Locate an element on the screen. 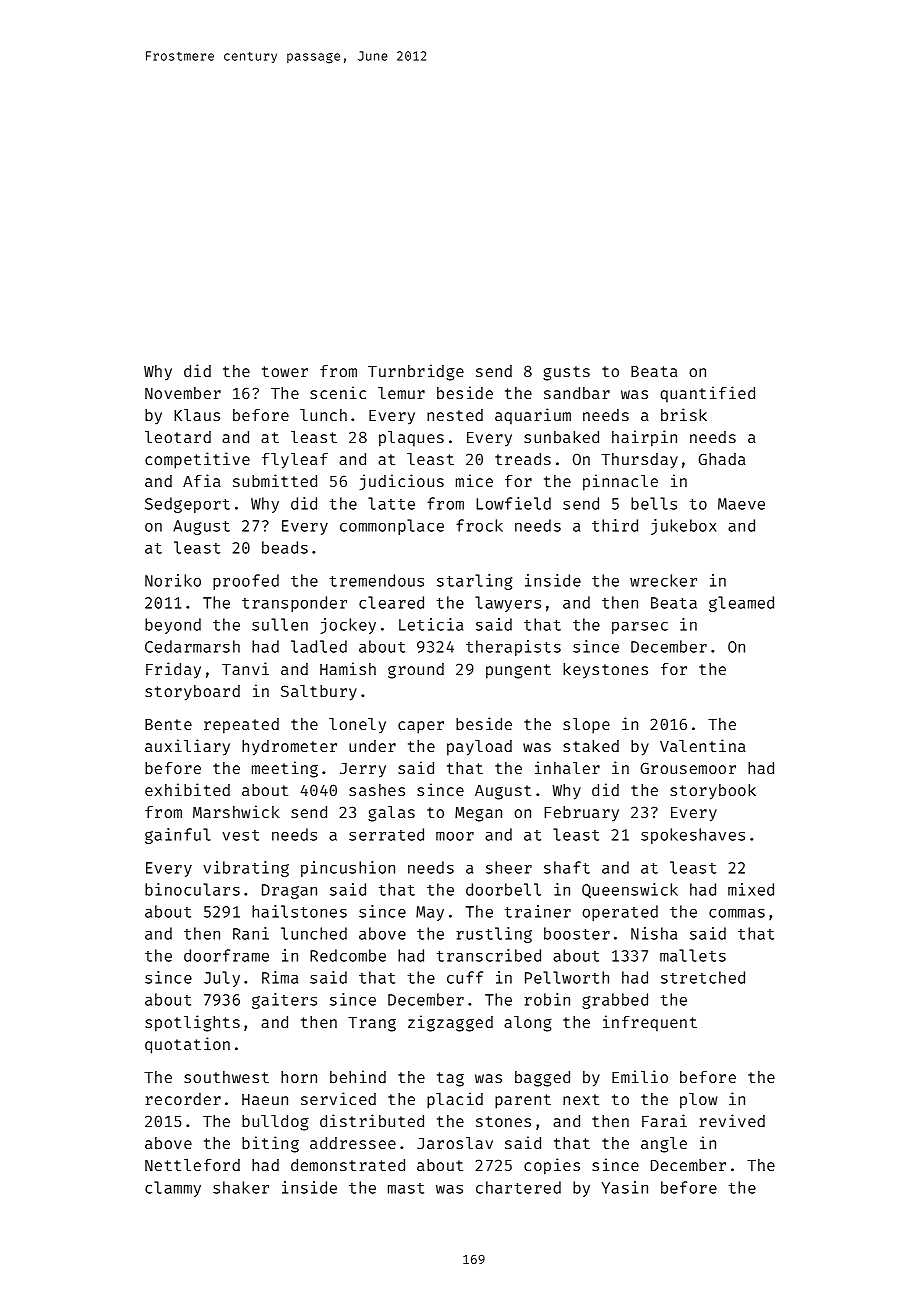  tower is located at coordinates (285, 371).
